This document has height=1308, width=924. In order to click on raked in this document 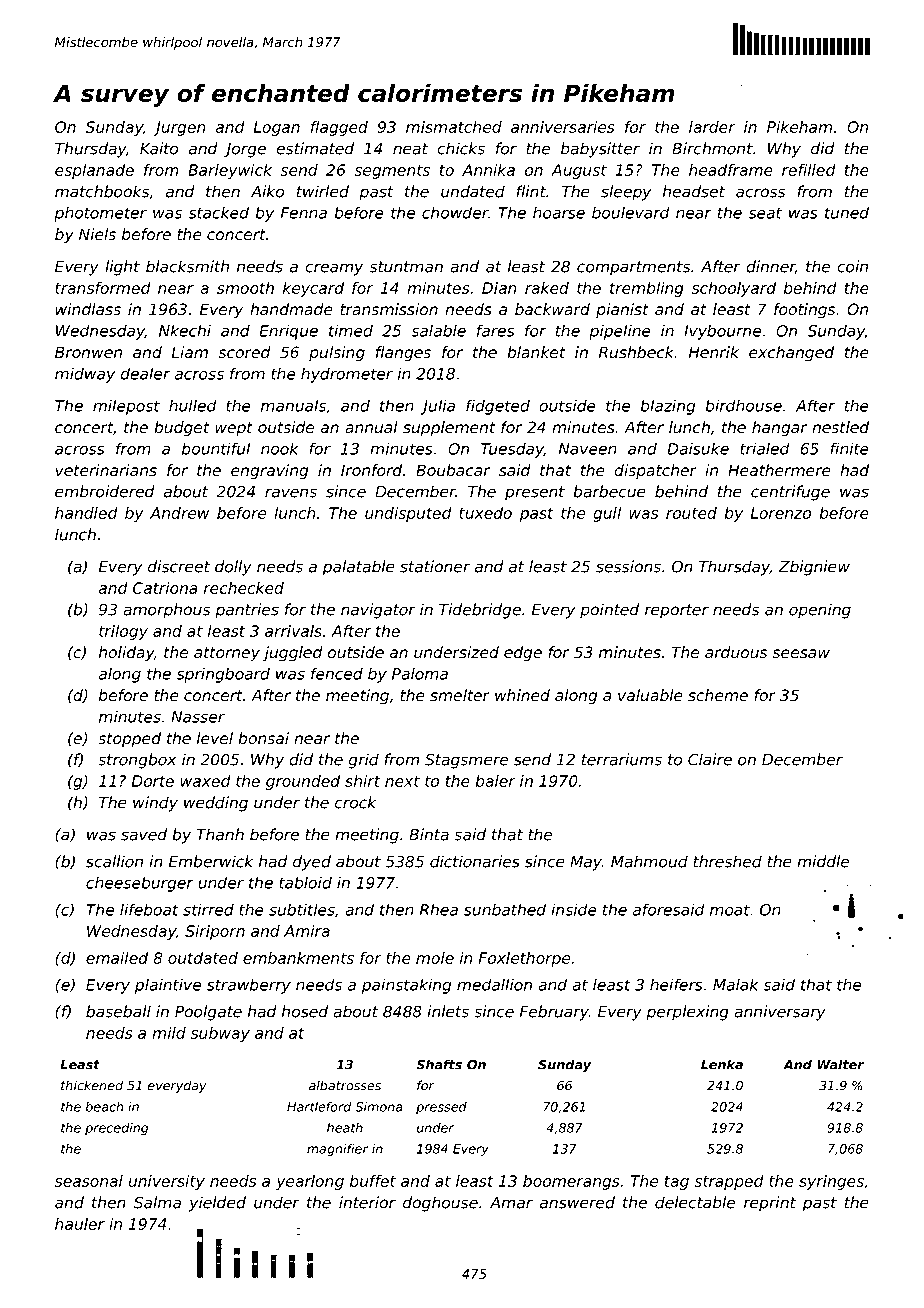, I will do `click(547, 288)`.
